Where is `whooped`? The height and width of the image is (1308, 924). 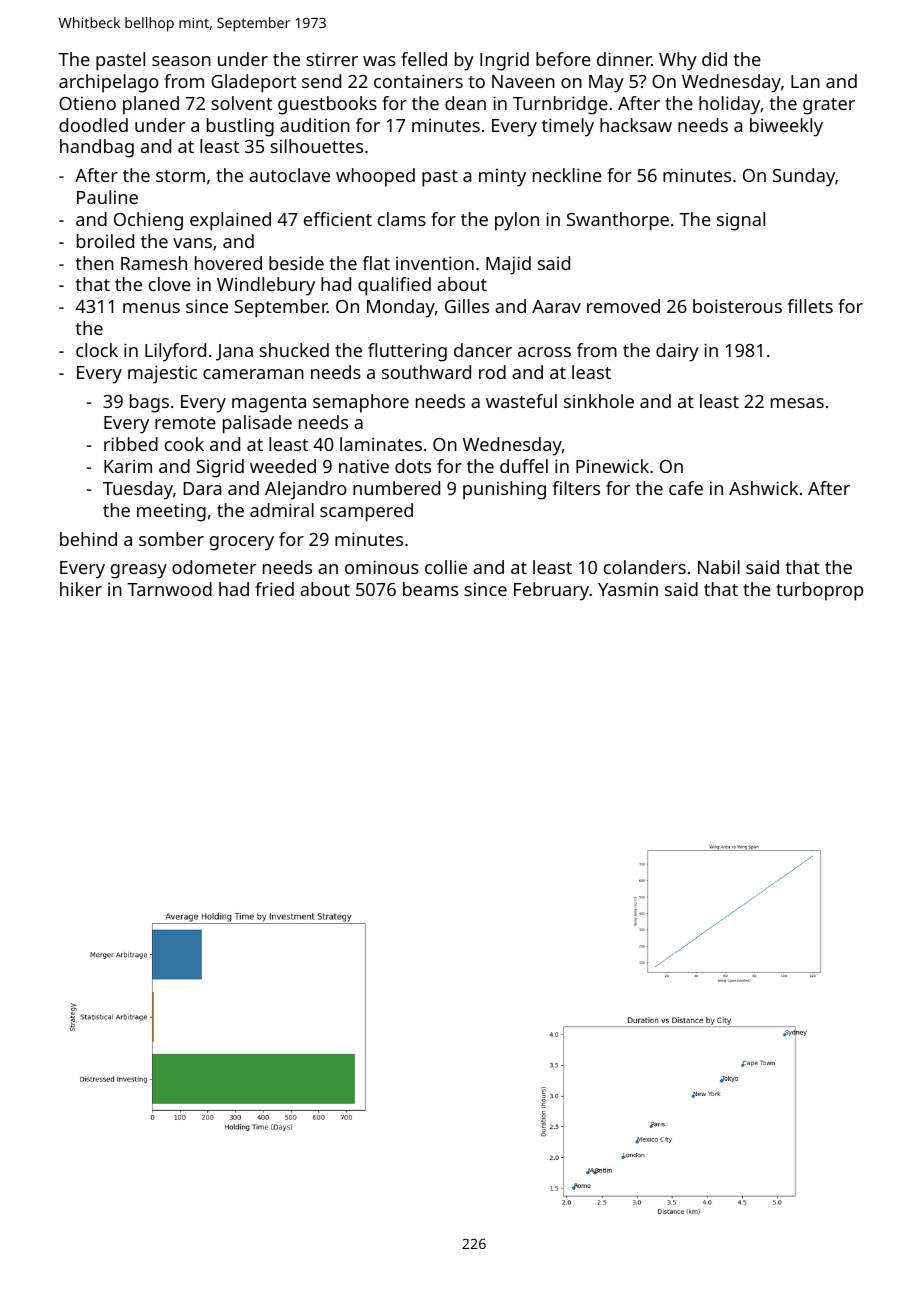 whooped is located at coordinates (375, 177).
